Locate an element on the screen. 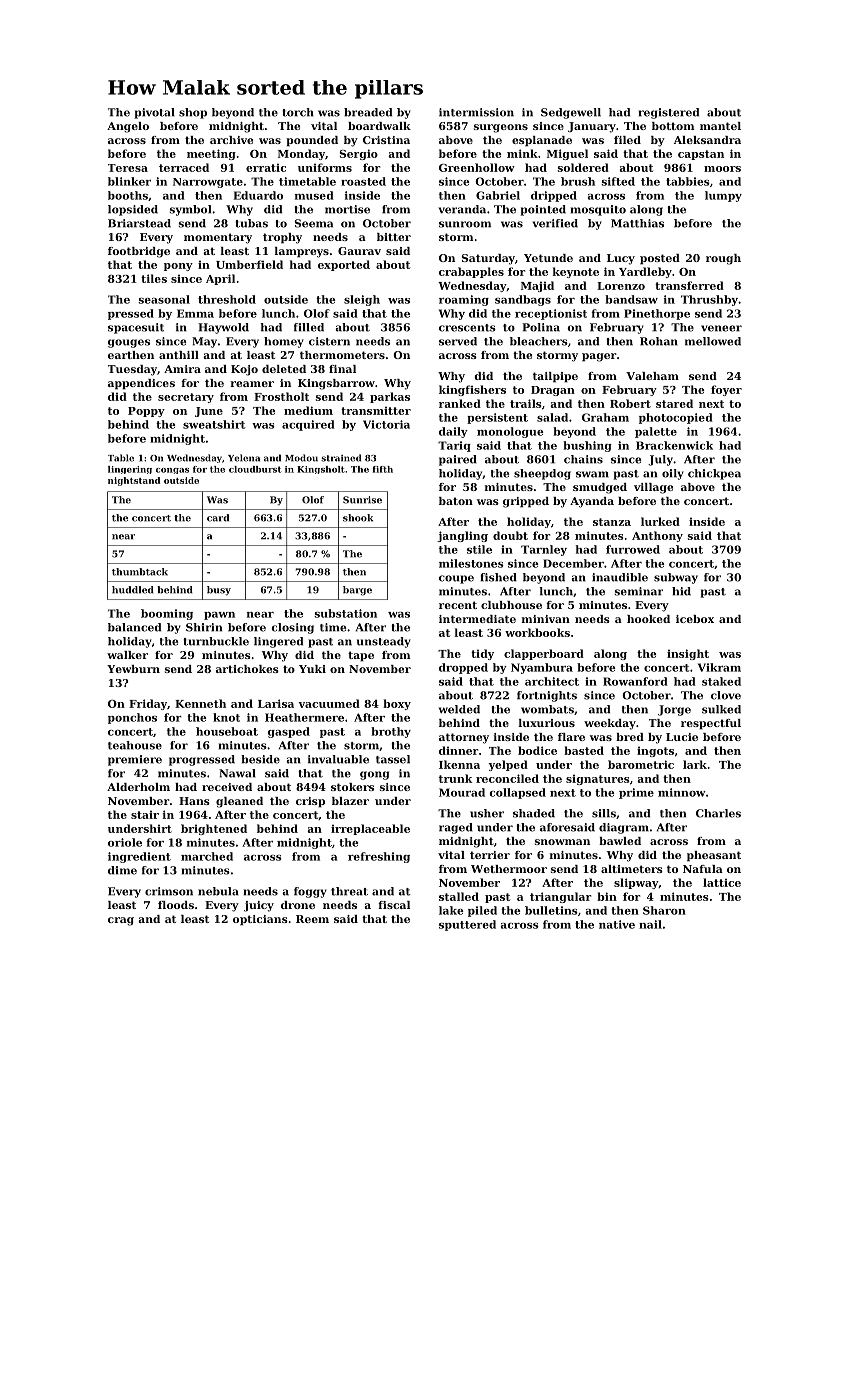 The image size is (849, 1400). lattice is located at coordinates (722, 882).
